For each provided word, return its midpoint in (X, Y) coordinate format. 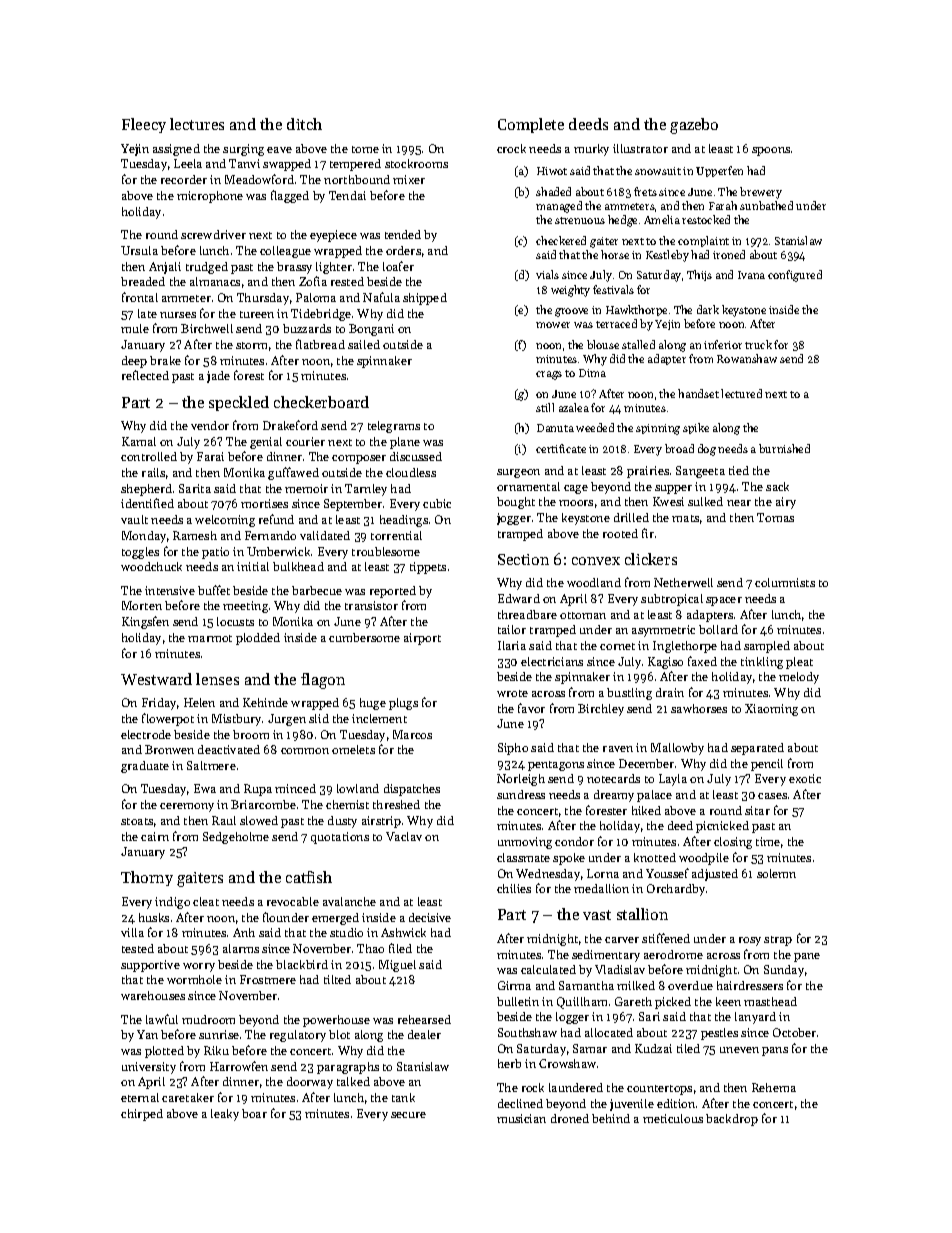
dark (708, 309)
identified (147, 503)
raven (618, 749)
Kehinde (265, 702)
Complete (531, 125)
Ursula (139, 250)
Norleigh (521, 780)
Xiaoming (771, 710)
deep (134, 362)
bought (516, 503)
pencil (767, 765)
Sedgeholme (236, 838)
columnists (785, 582)
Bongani (371, 330)
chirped (142, 1115)
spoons (771, 151)
